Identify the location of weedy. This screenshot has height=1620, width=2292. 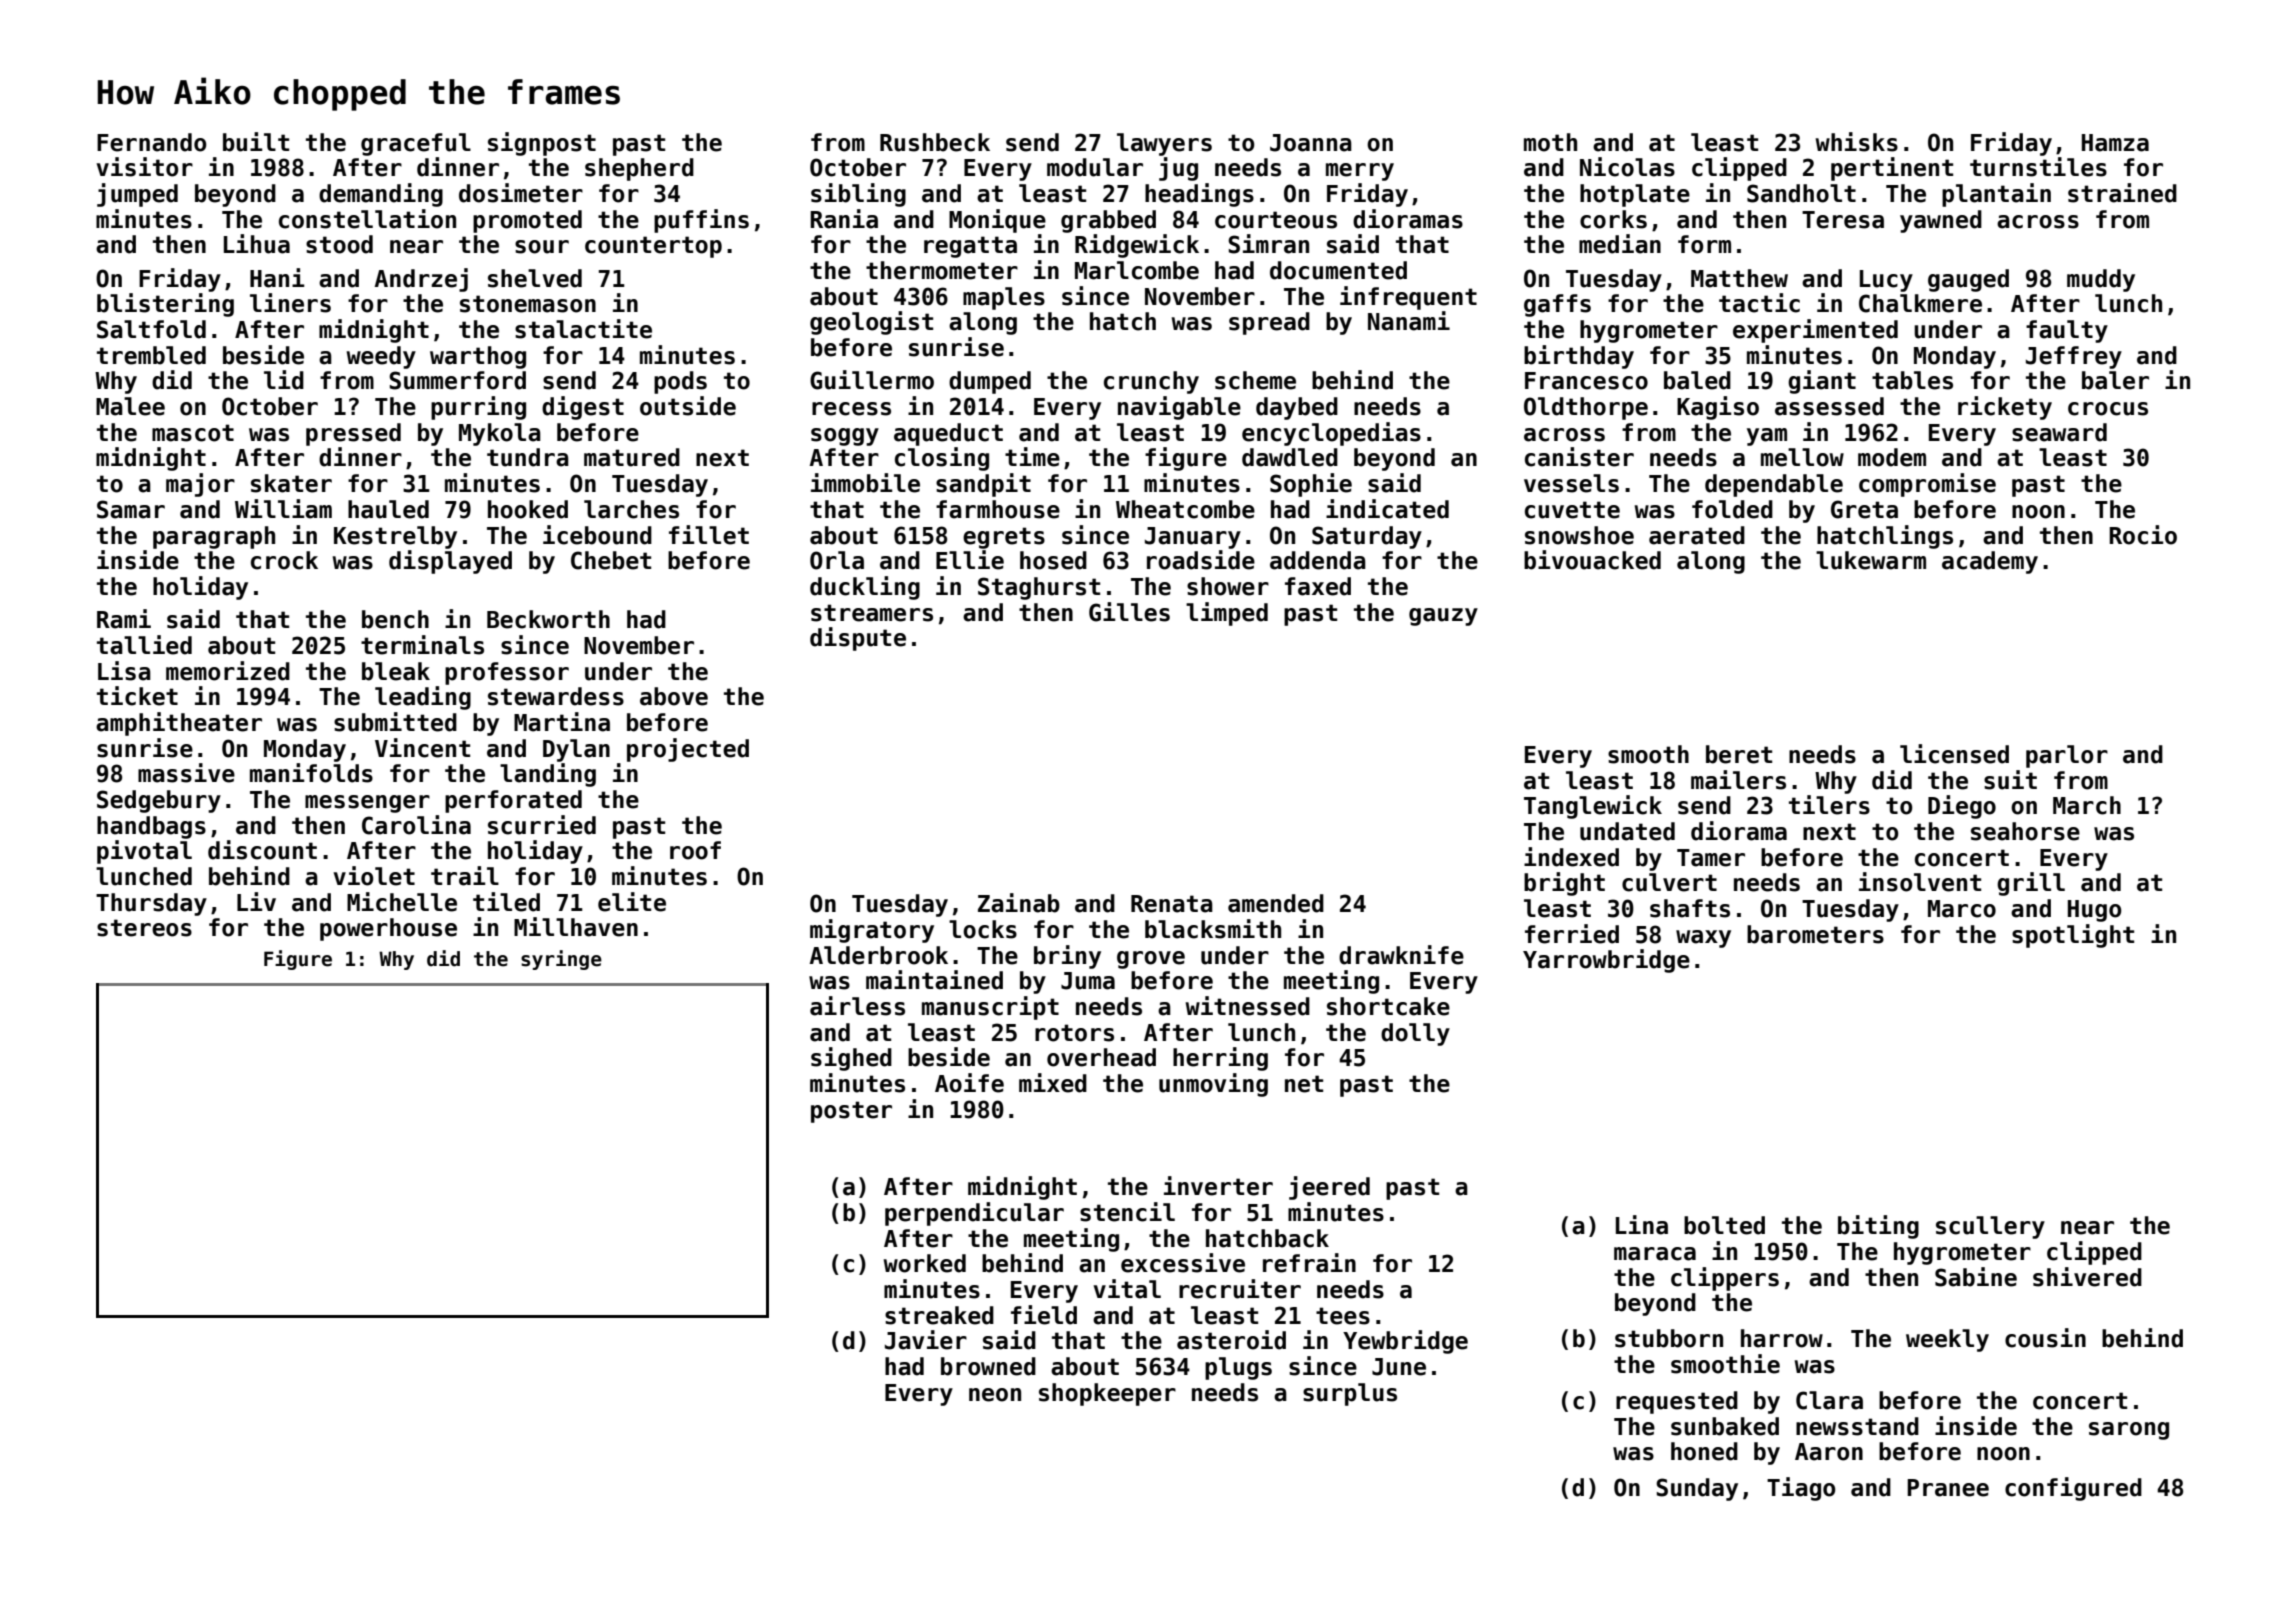
(381, 357).
